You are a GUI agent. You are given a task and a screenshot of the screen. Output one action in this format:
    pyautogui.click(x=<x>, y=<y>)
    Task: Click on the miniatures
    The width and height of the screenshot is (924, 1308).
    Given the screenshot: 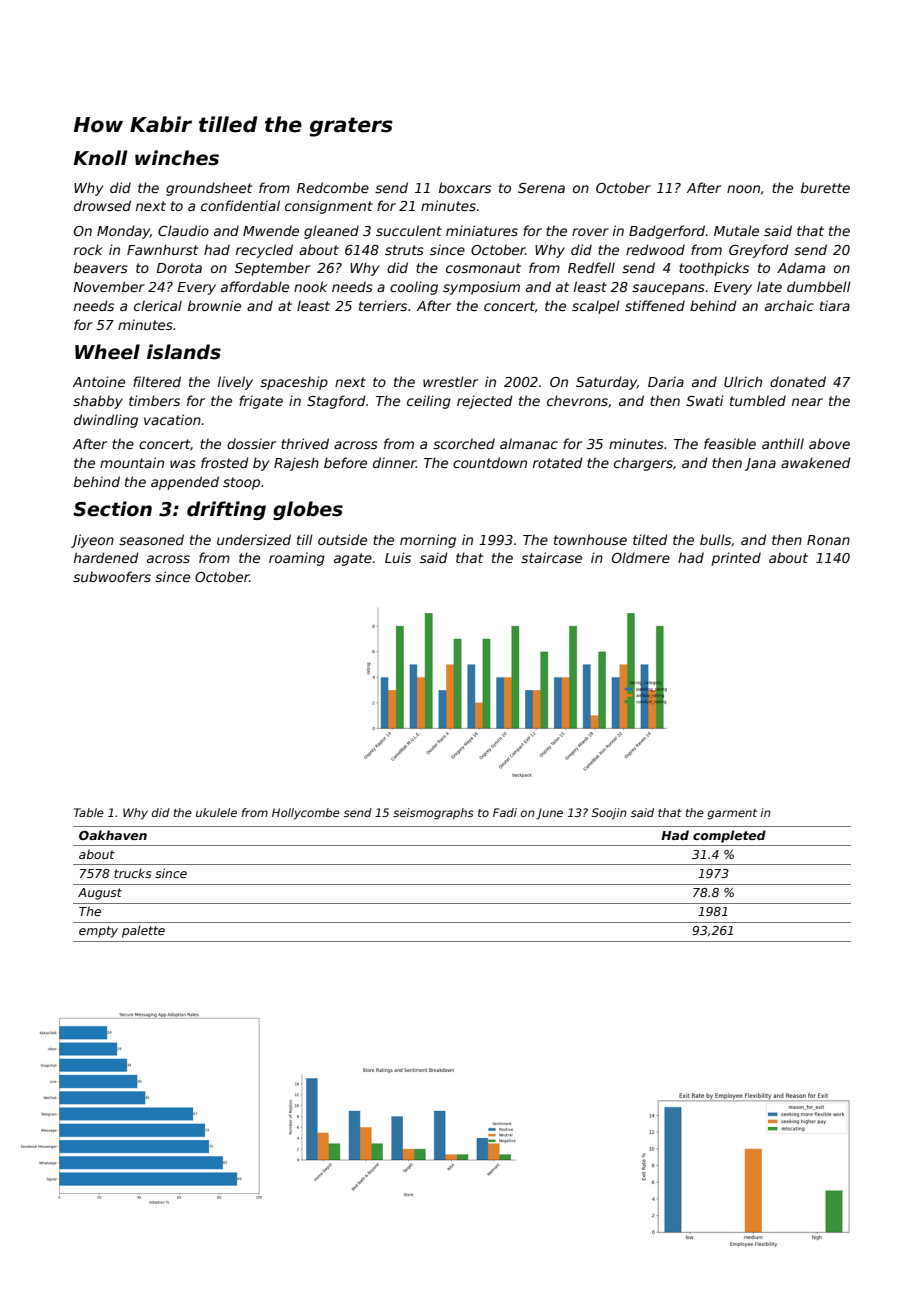 What is the action you would take?
    pyautogui.click(x=482, y=230)
